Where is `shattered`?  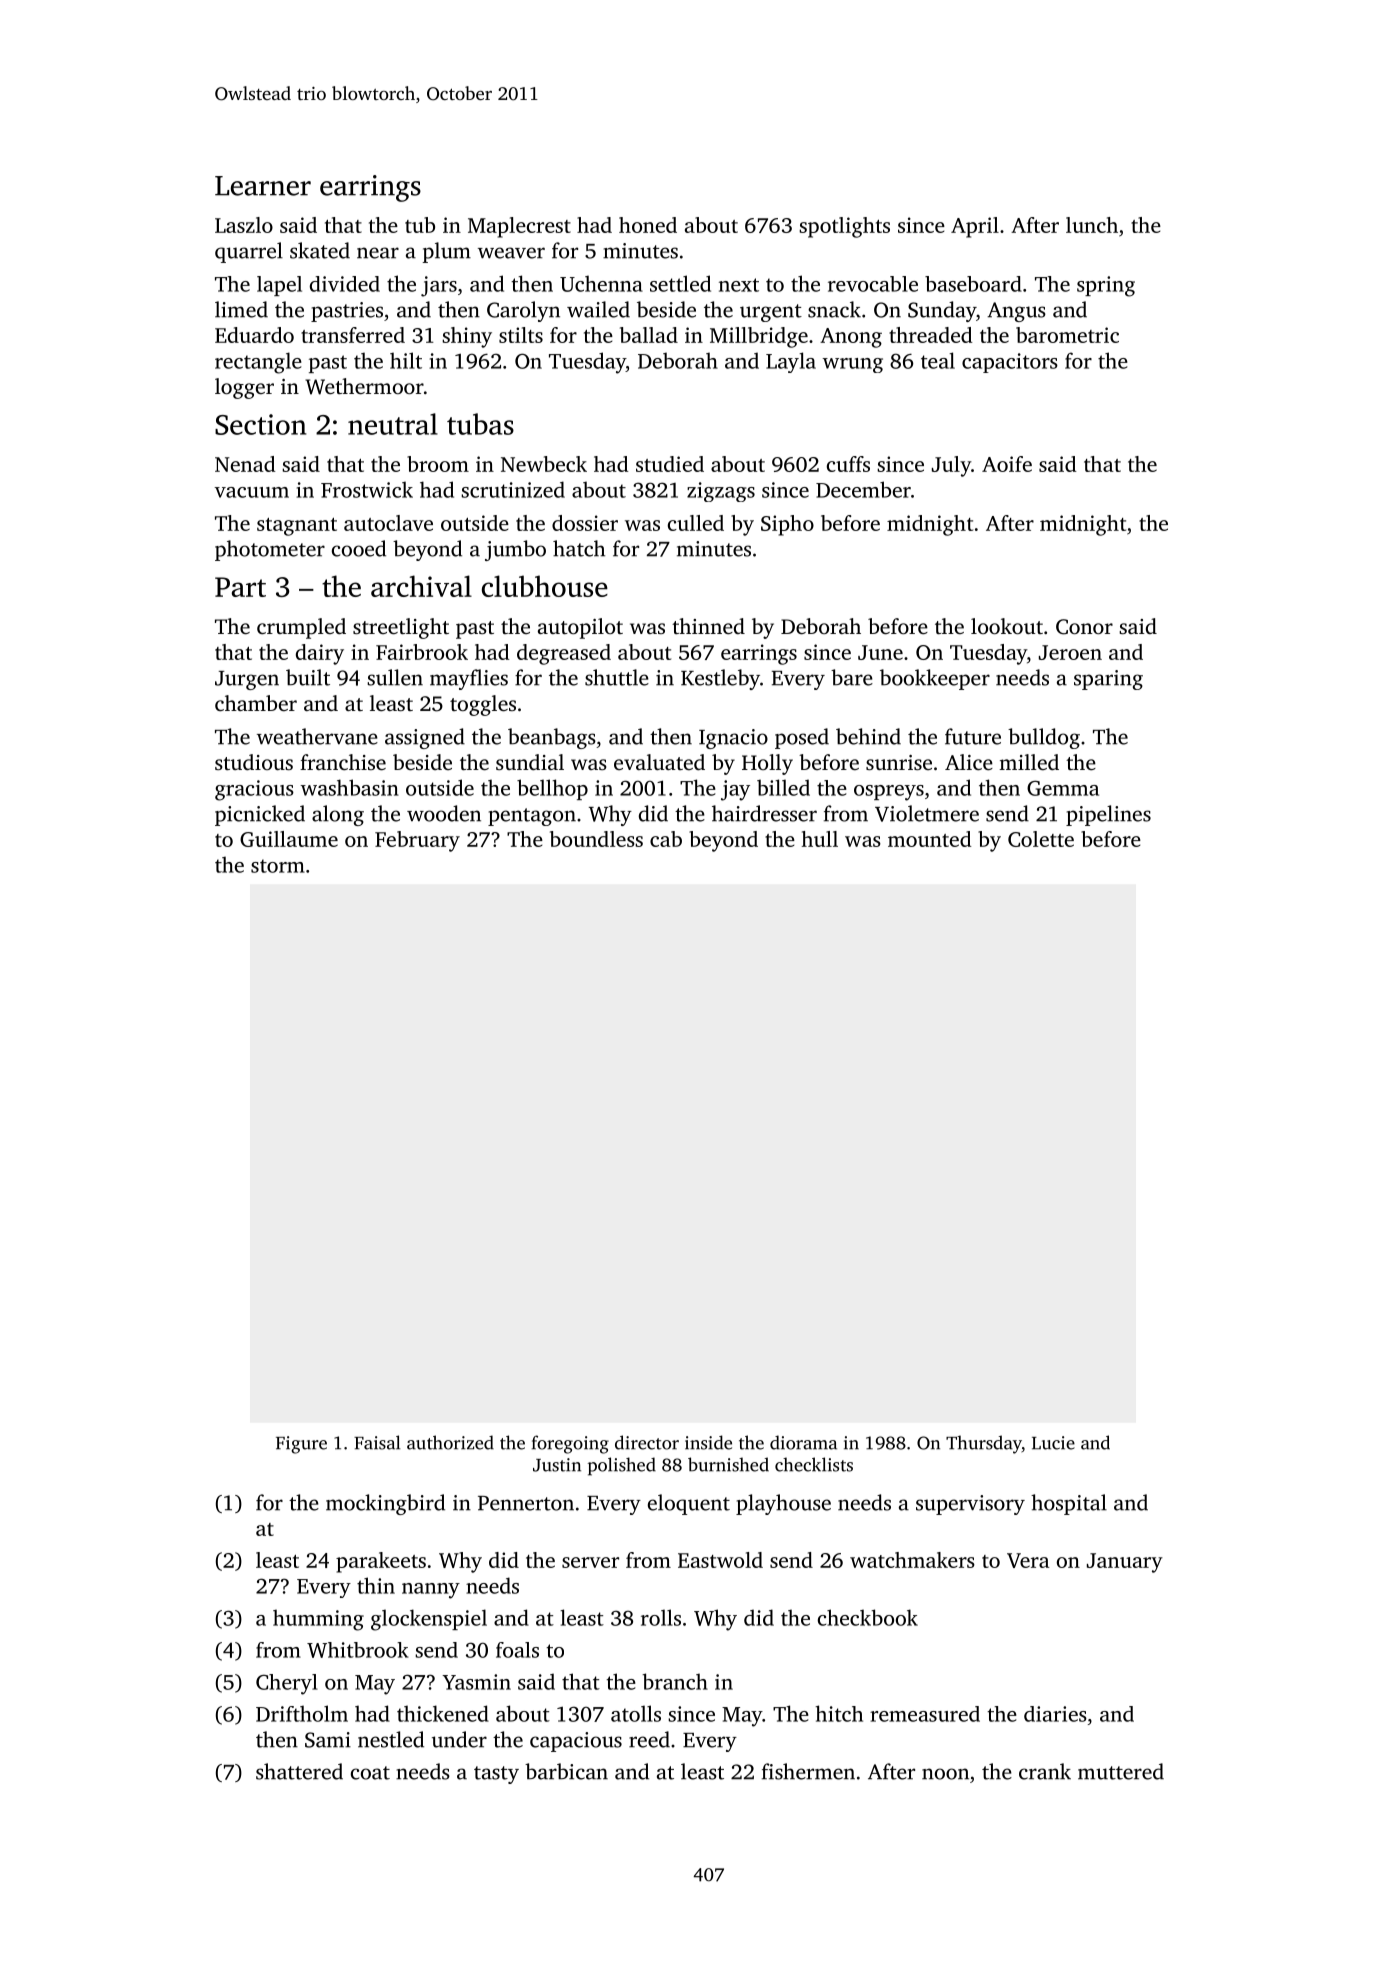 shattered is located at coordinates (299, 1771).
